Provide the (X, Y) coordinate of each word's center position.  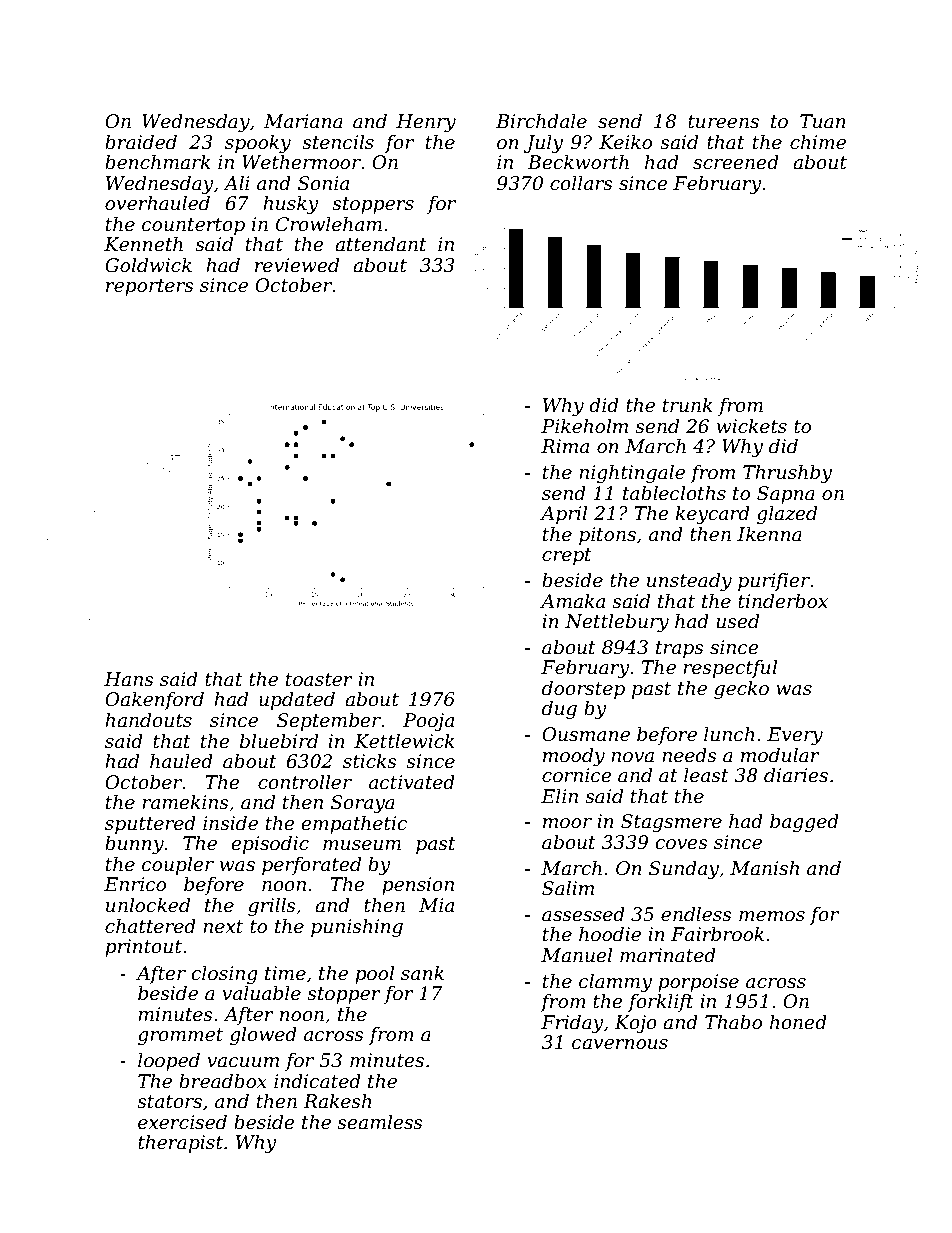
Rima (565, 446)
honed (798, 1022)
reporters (149, 287)
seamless (379, 1122)
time (285, 973)
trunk (687, 405)
